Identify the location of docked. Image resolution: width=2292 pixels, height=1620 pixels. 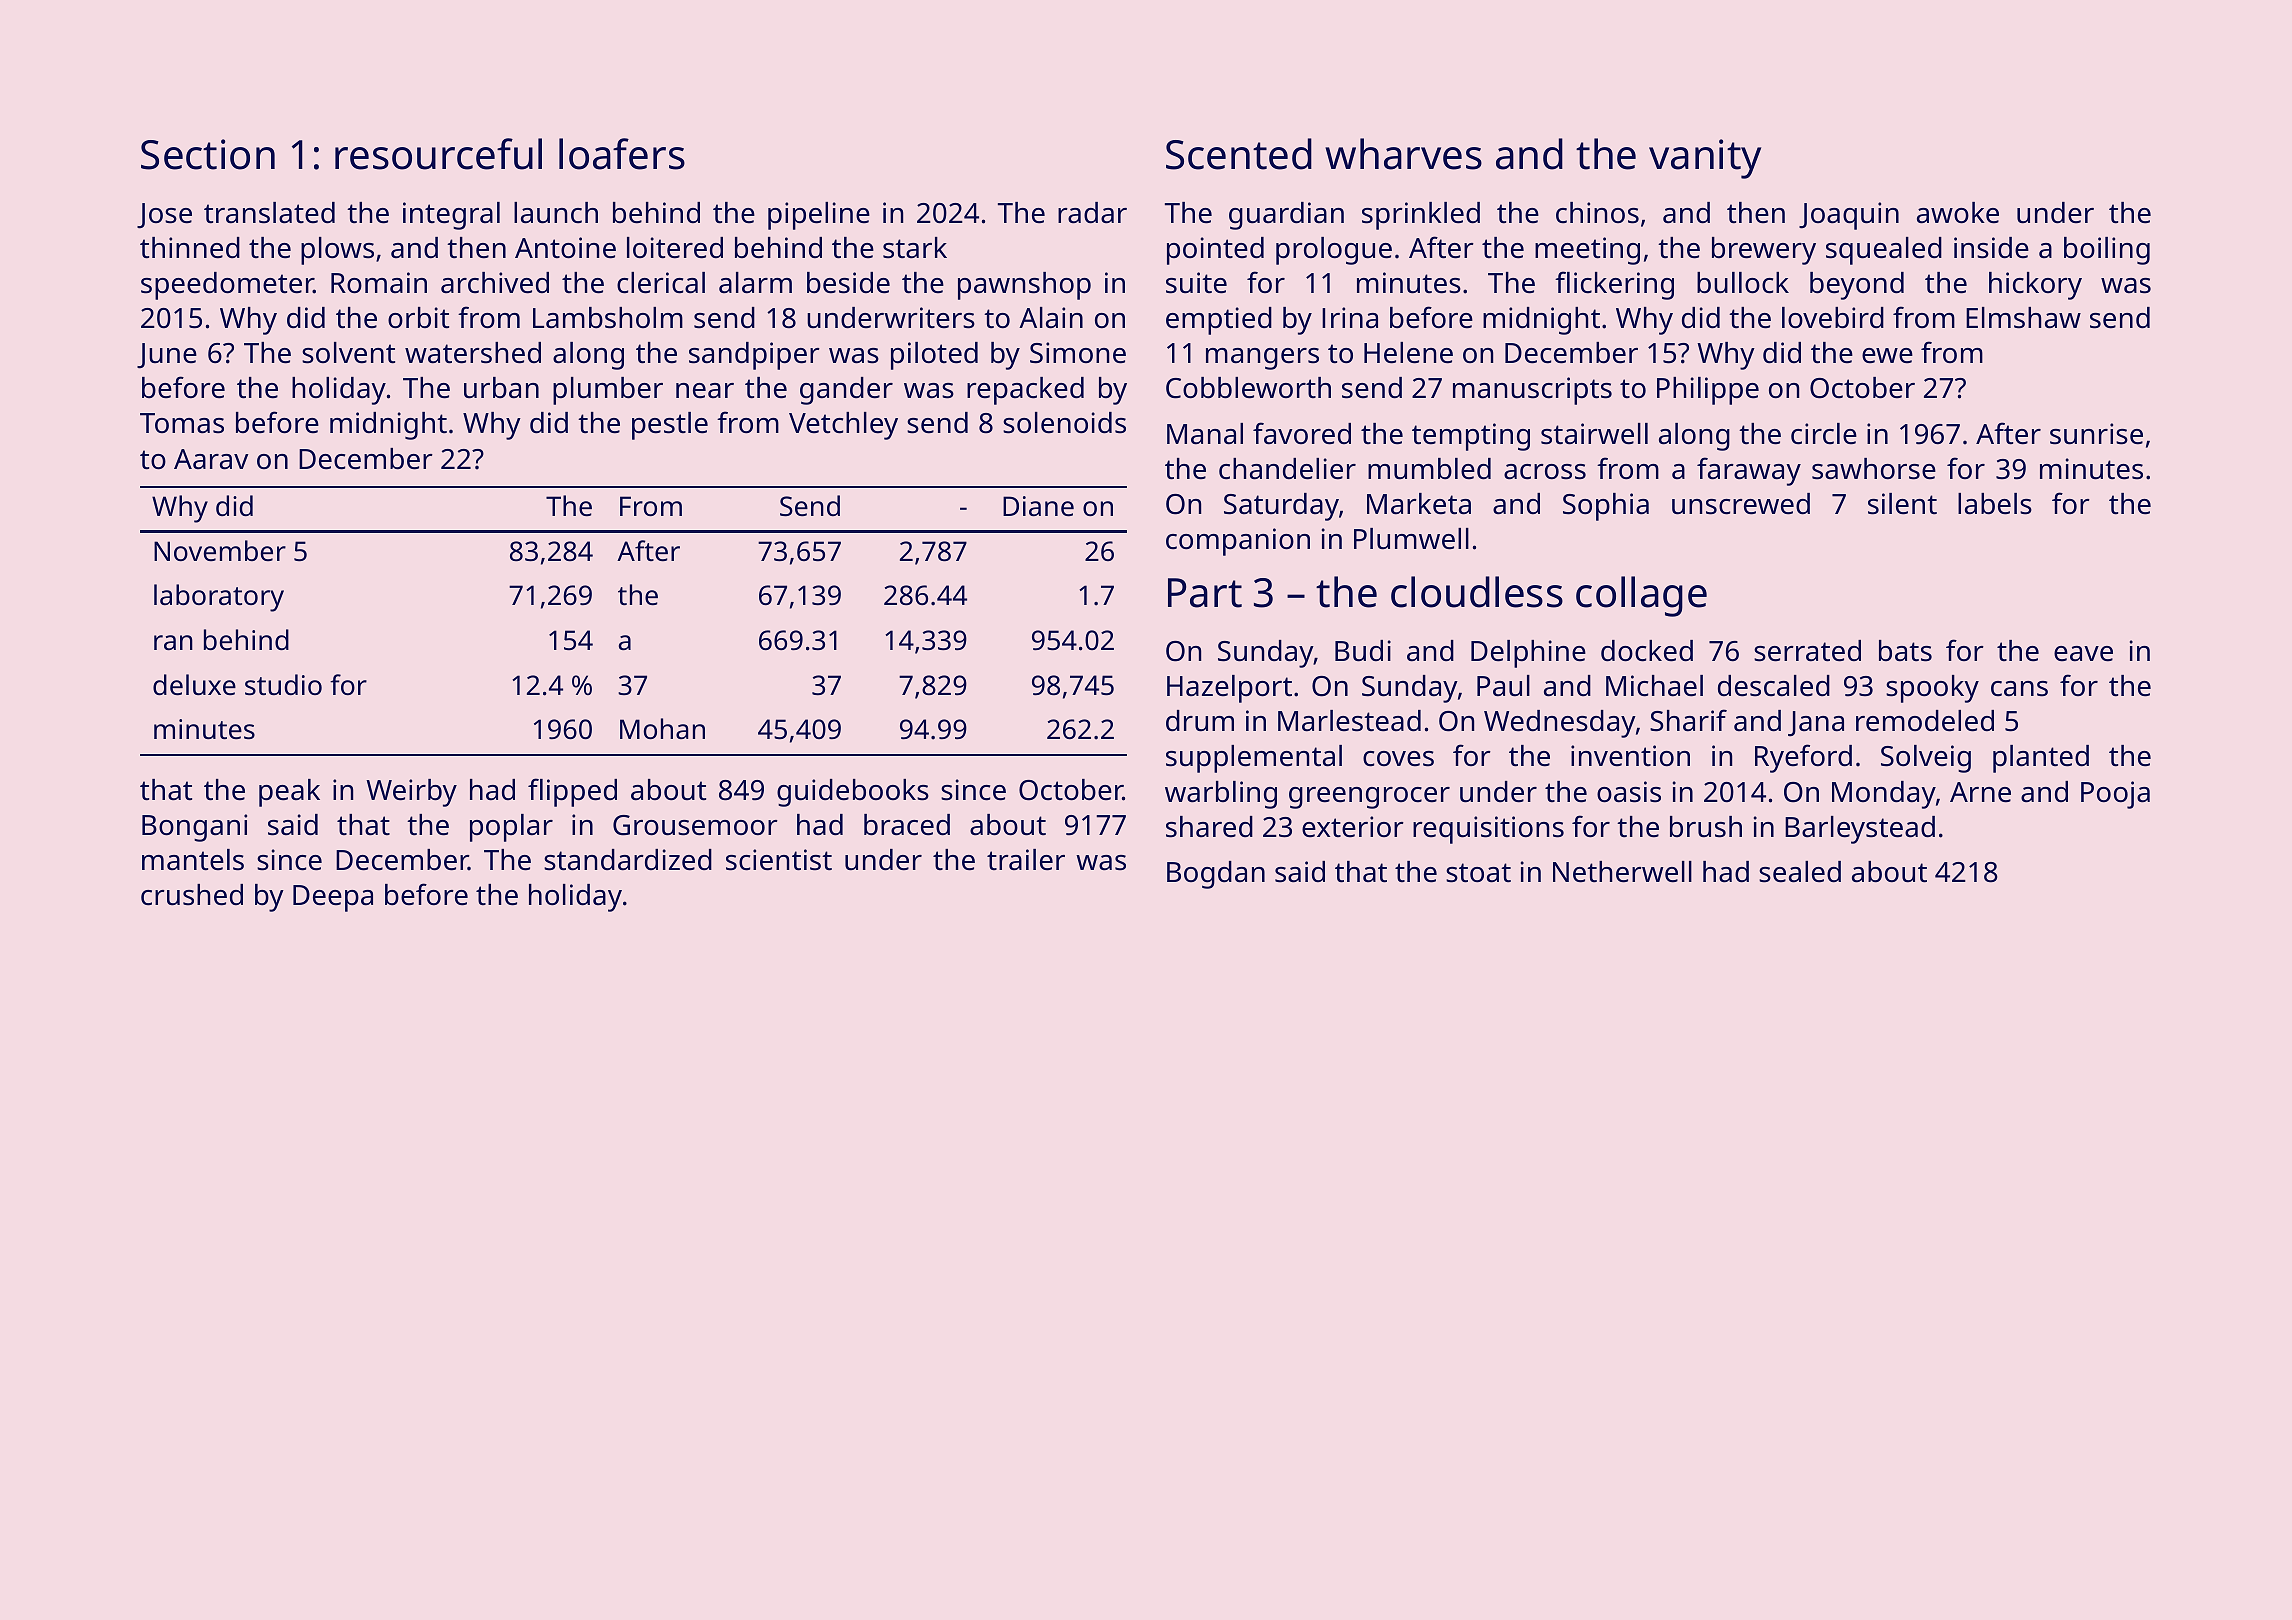
(1647, 651).
